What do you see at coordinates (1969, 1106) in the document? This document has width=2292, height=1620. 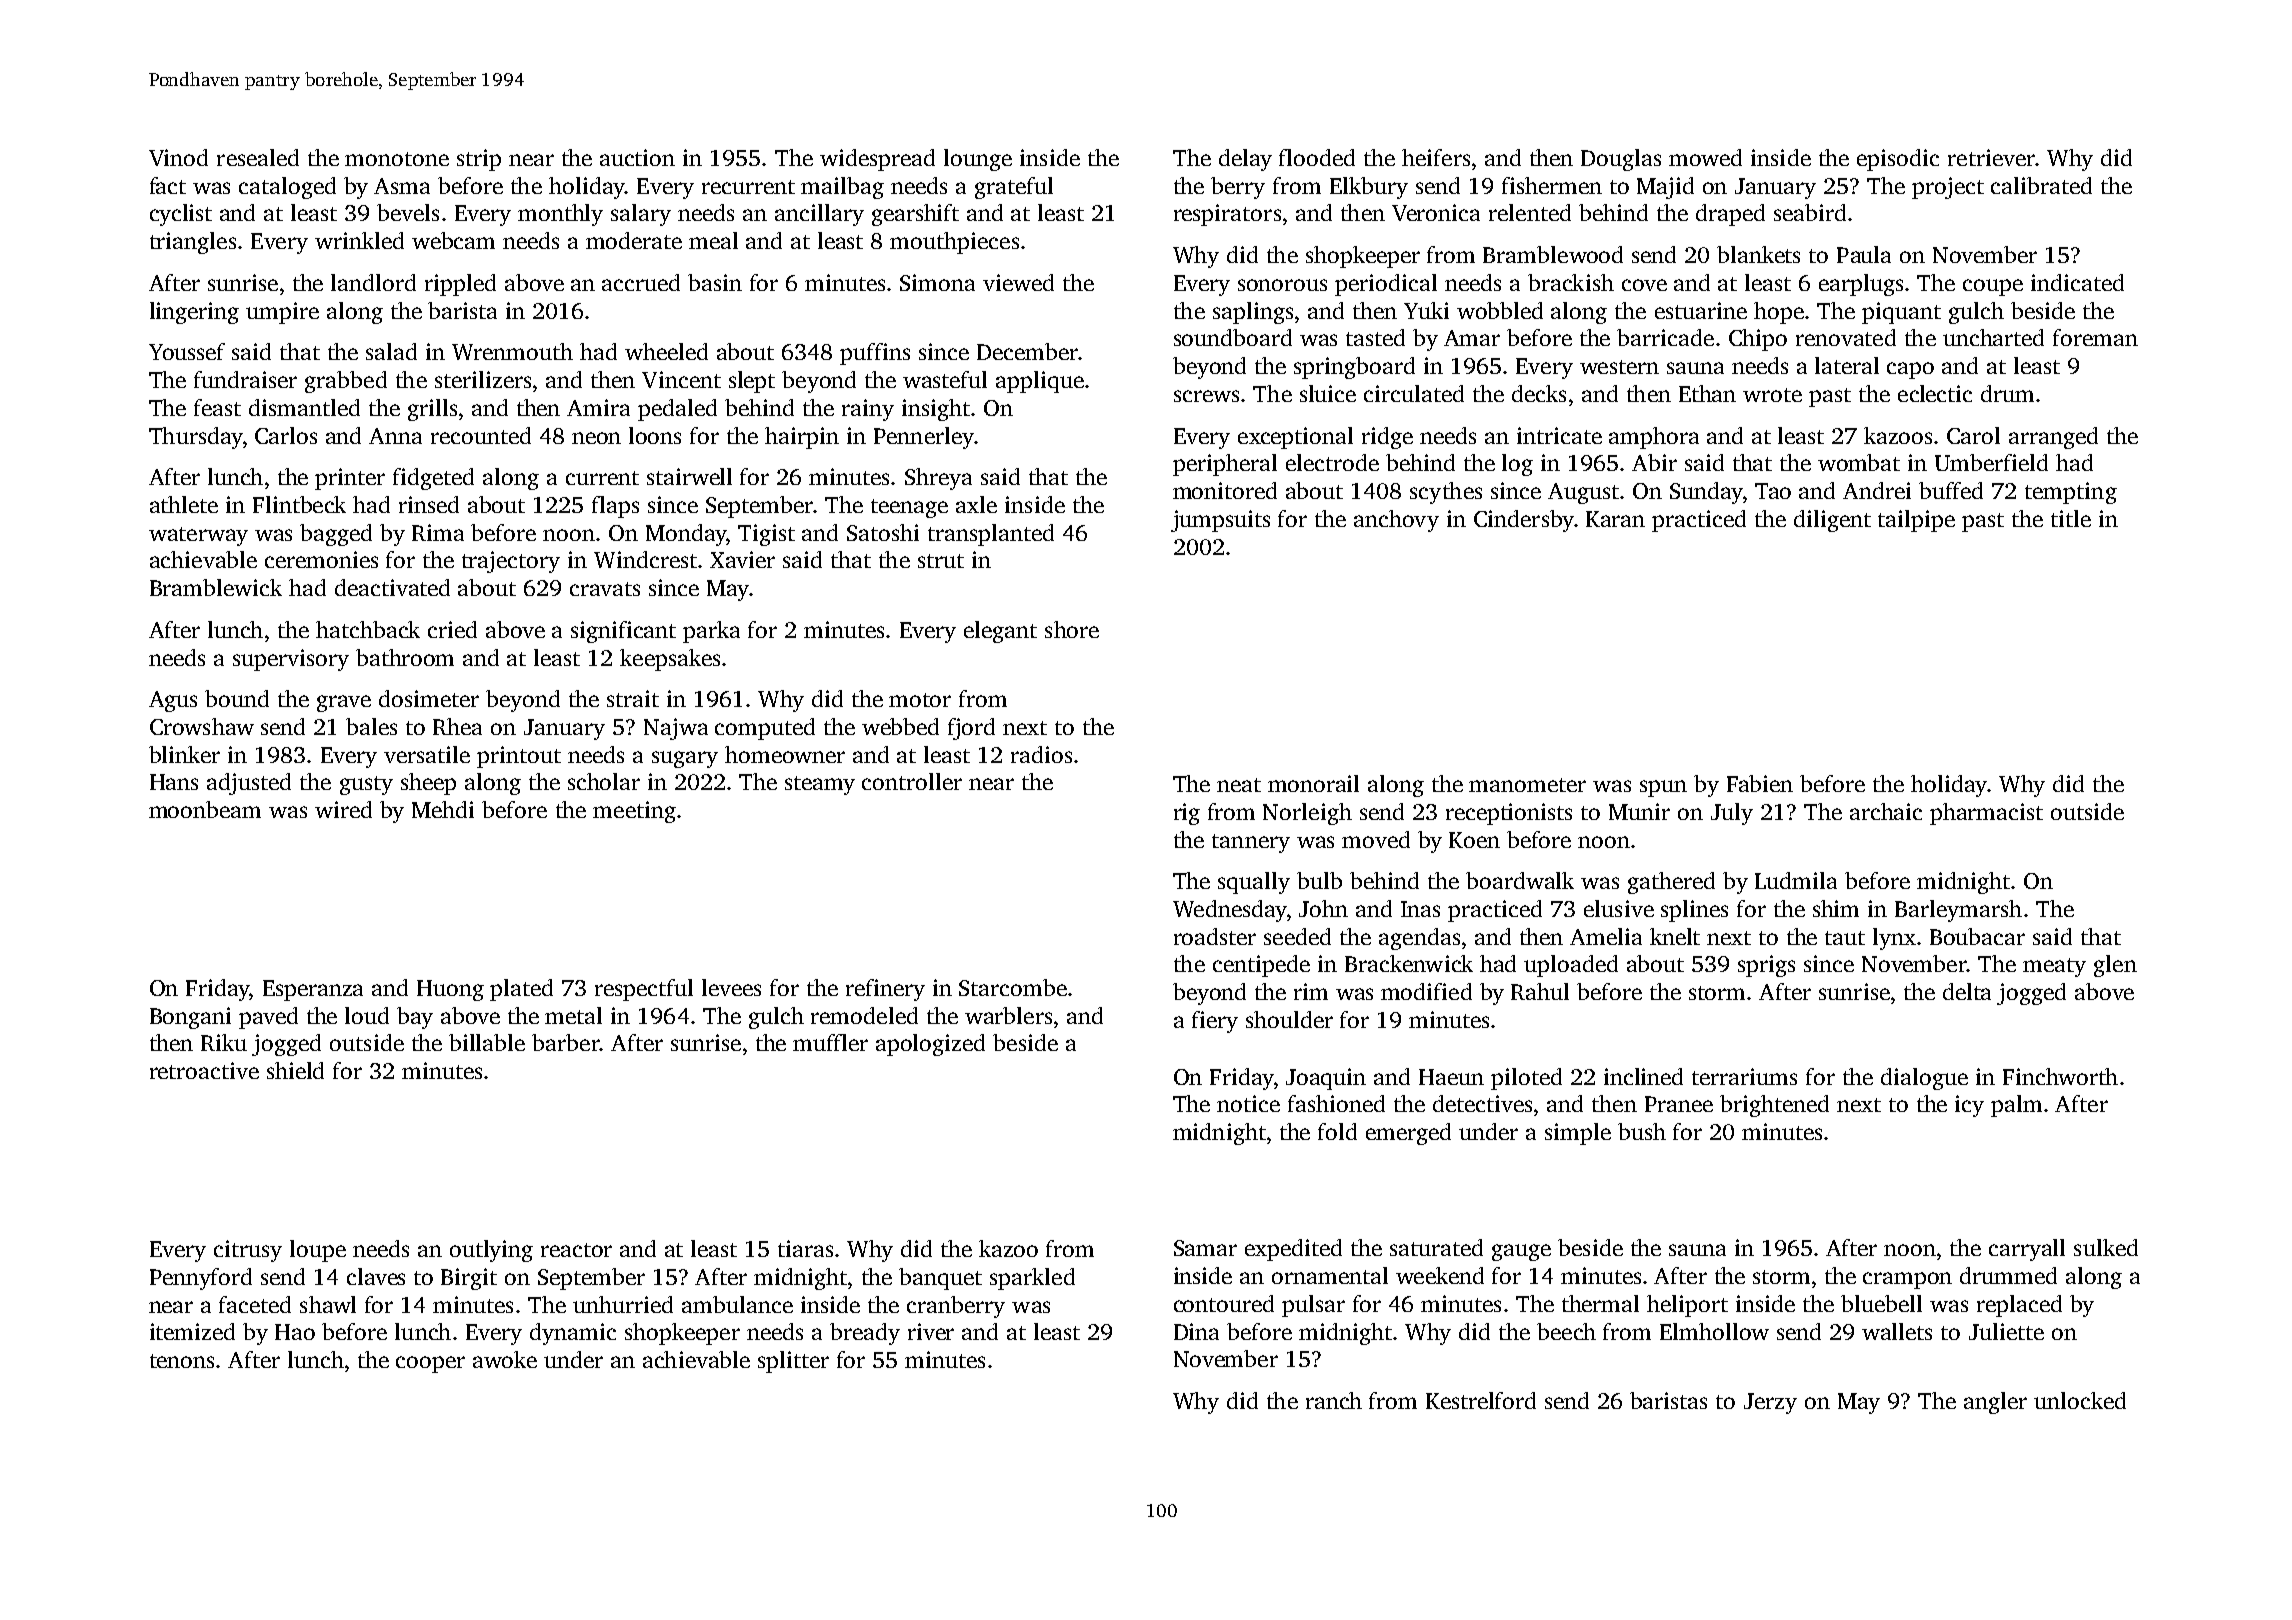 I see `icy` at bounding box center [1969, 1106].
